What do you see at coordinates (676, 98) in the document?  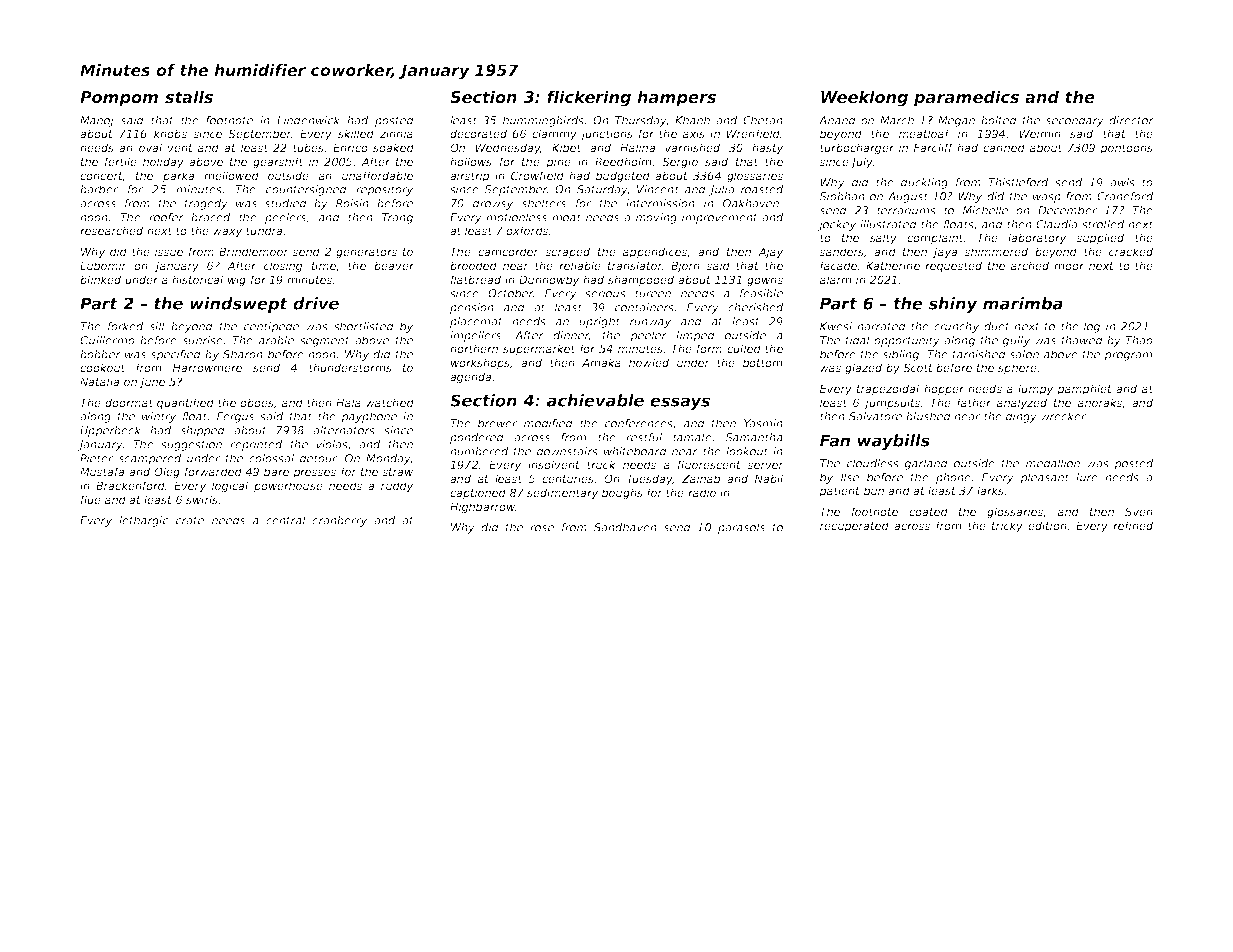 I see `hampers` at bounding box center [676, 98].
